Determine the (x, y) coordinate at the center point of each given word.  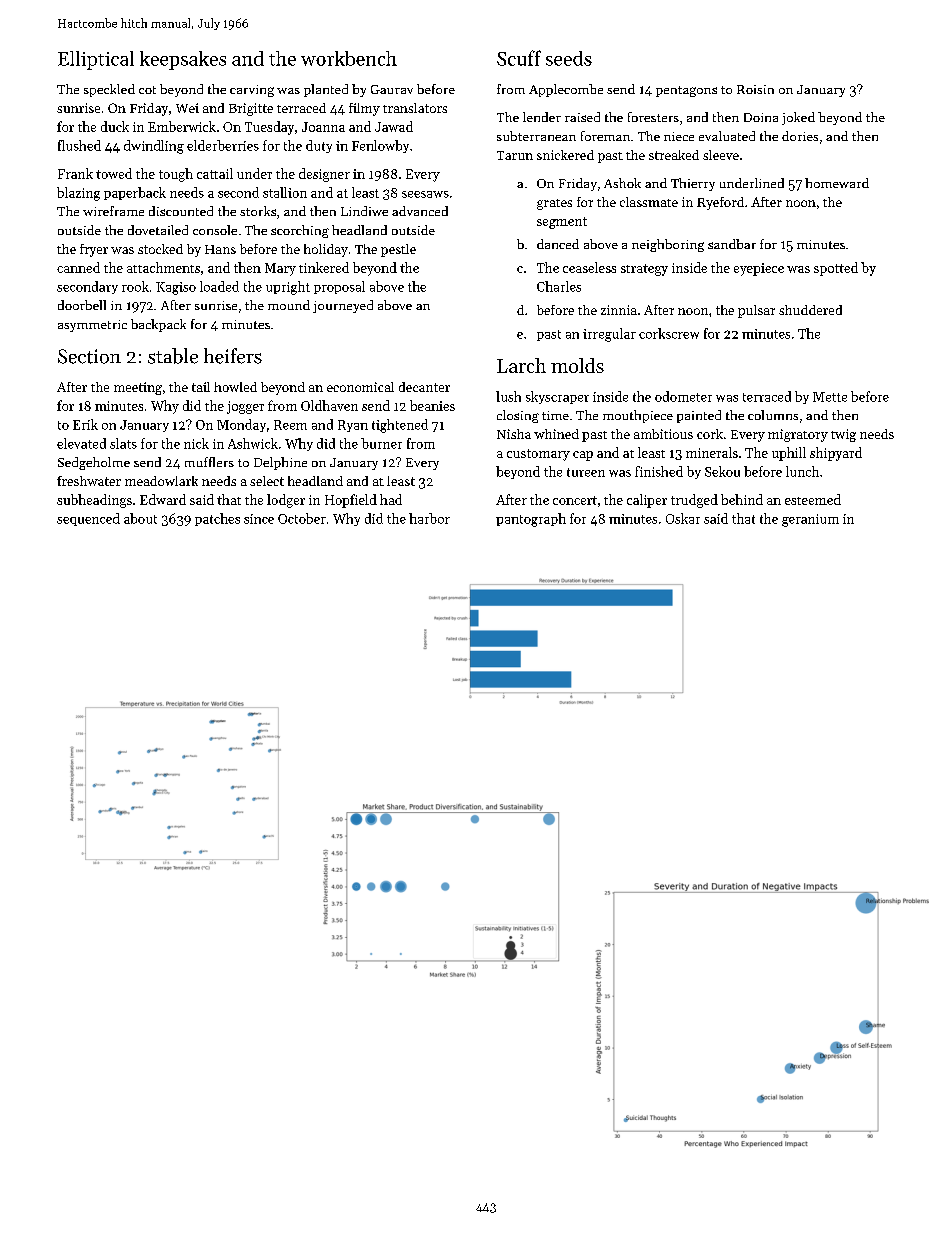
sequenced (88, 519)
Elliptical (96, 60)
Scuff (519, 58)
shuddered (810, 310)
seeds (569, 58)
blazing (78, 194)
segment (562, 223)
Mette (830, 397)
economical (360, 387)
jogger (245, 407)
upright (288, 288)
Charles (559, 286)
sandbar (732, 244)
